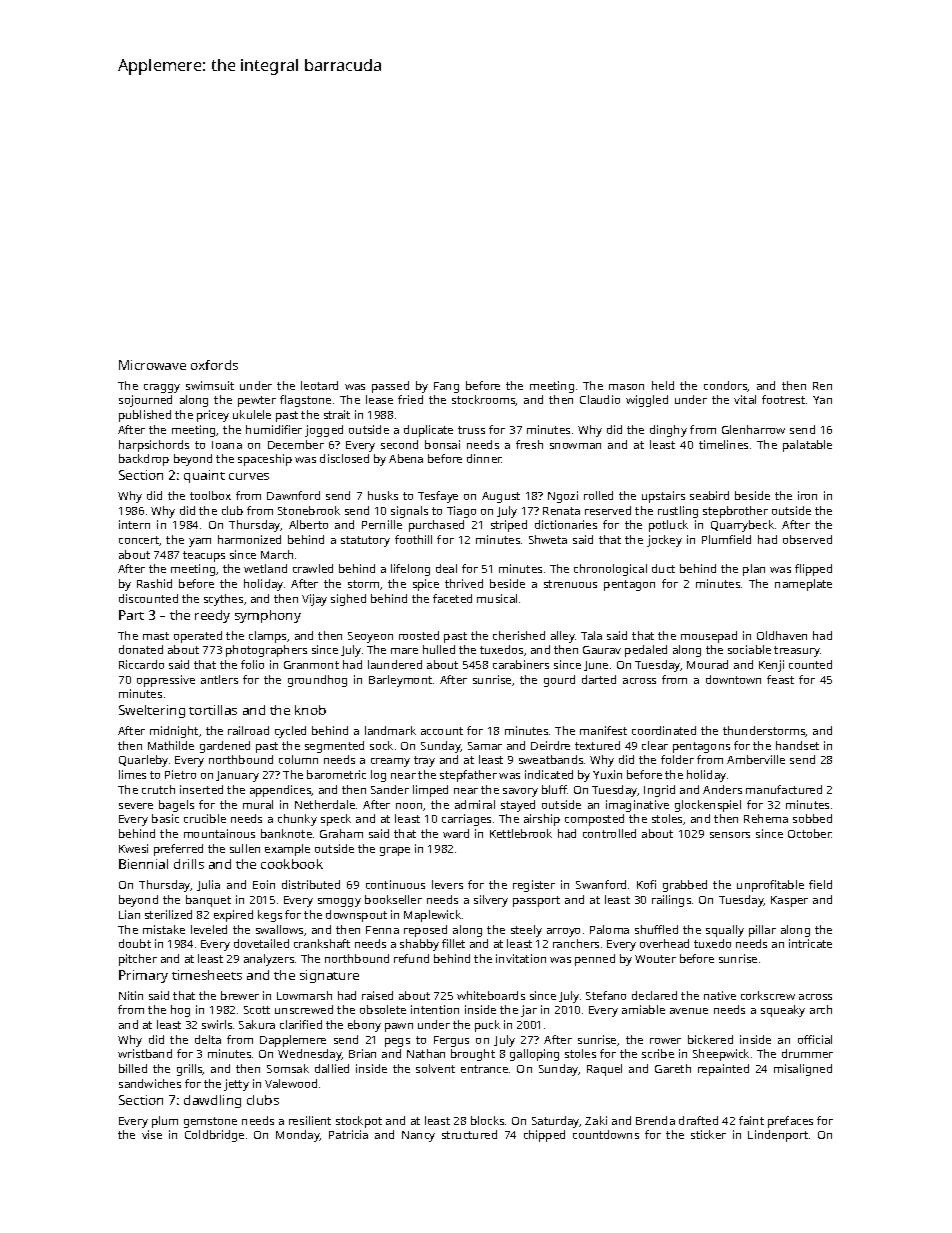 The image size is (952, 1233). What do you see at coordinates (548, 539) in the screenshot?
I see `Shweta` at bounding box center [548, 539].
